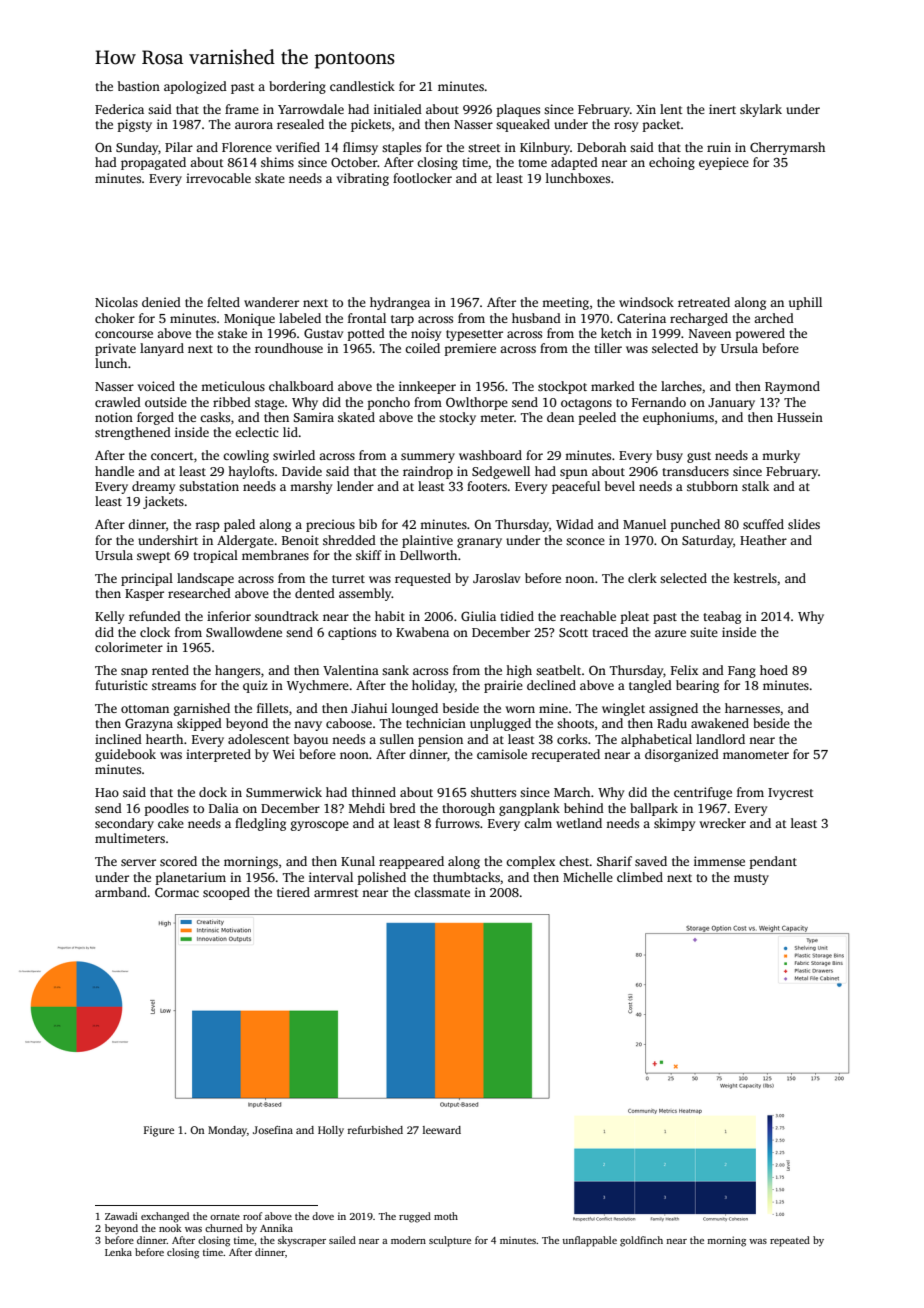  Describe the element at coordinates (397, 739) in the image. I see `sullen` at that location.
